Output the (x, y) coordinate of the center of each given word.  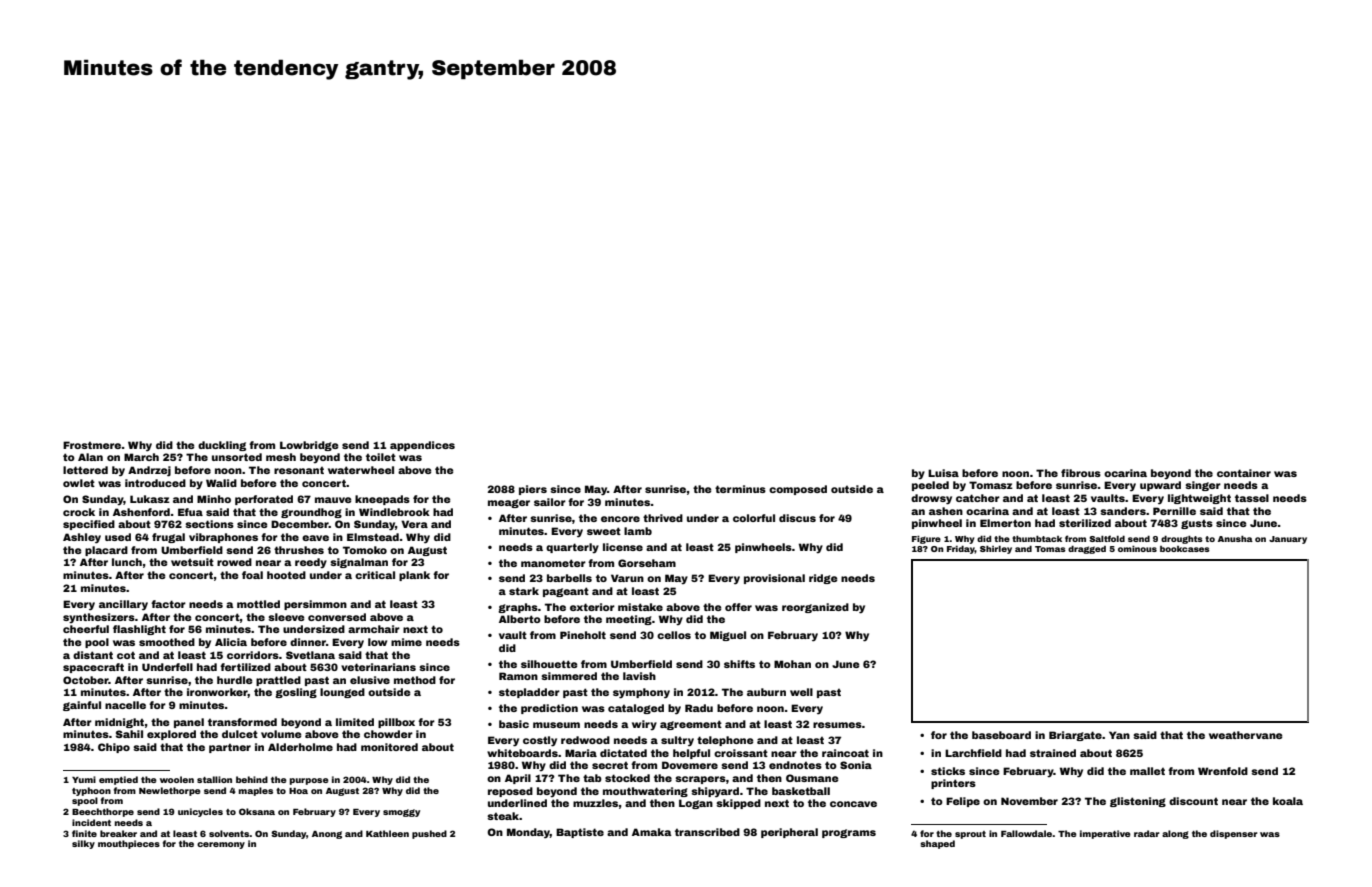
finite (84, 833)
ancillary (123, 605)
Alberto (520, 619)
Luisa (943, 473)
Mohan (792, 664)
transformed (242, 722)
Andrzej (149, 471)
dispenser (1234, 834)
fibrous (1081, 473)
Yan (1119, 735)
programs (849, 833)
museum (556, 725)
